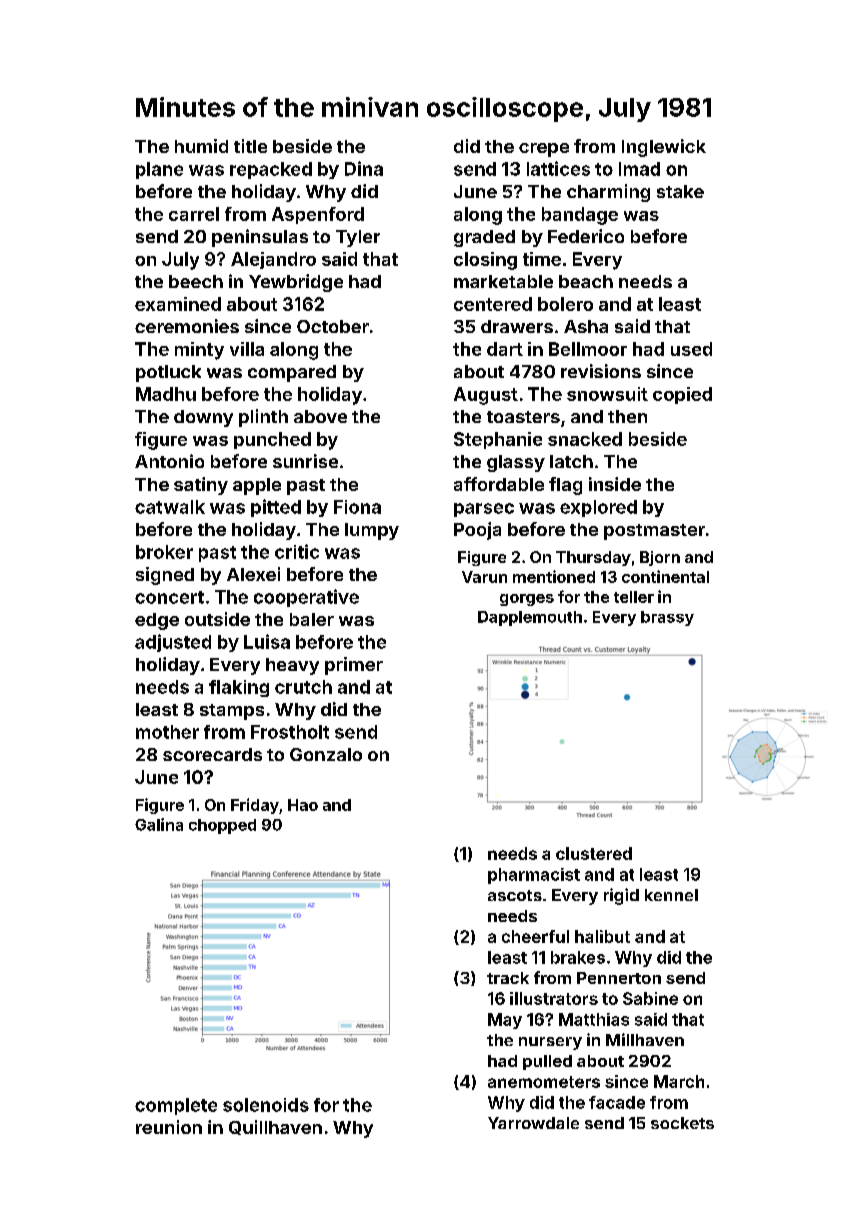 The width and height of the page is (853, 1211). I want to click on Hao, so click(303, 805).
